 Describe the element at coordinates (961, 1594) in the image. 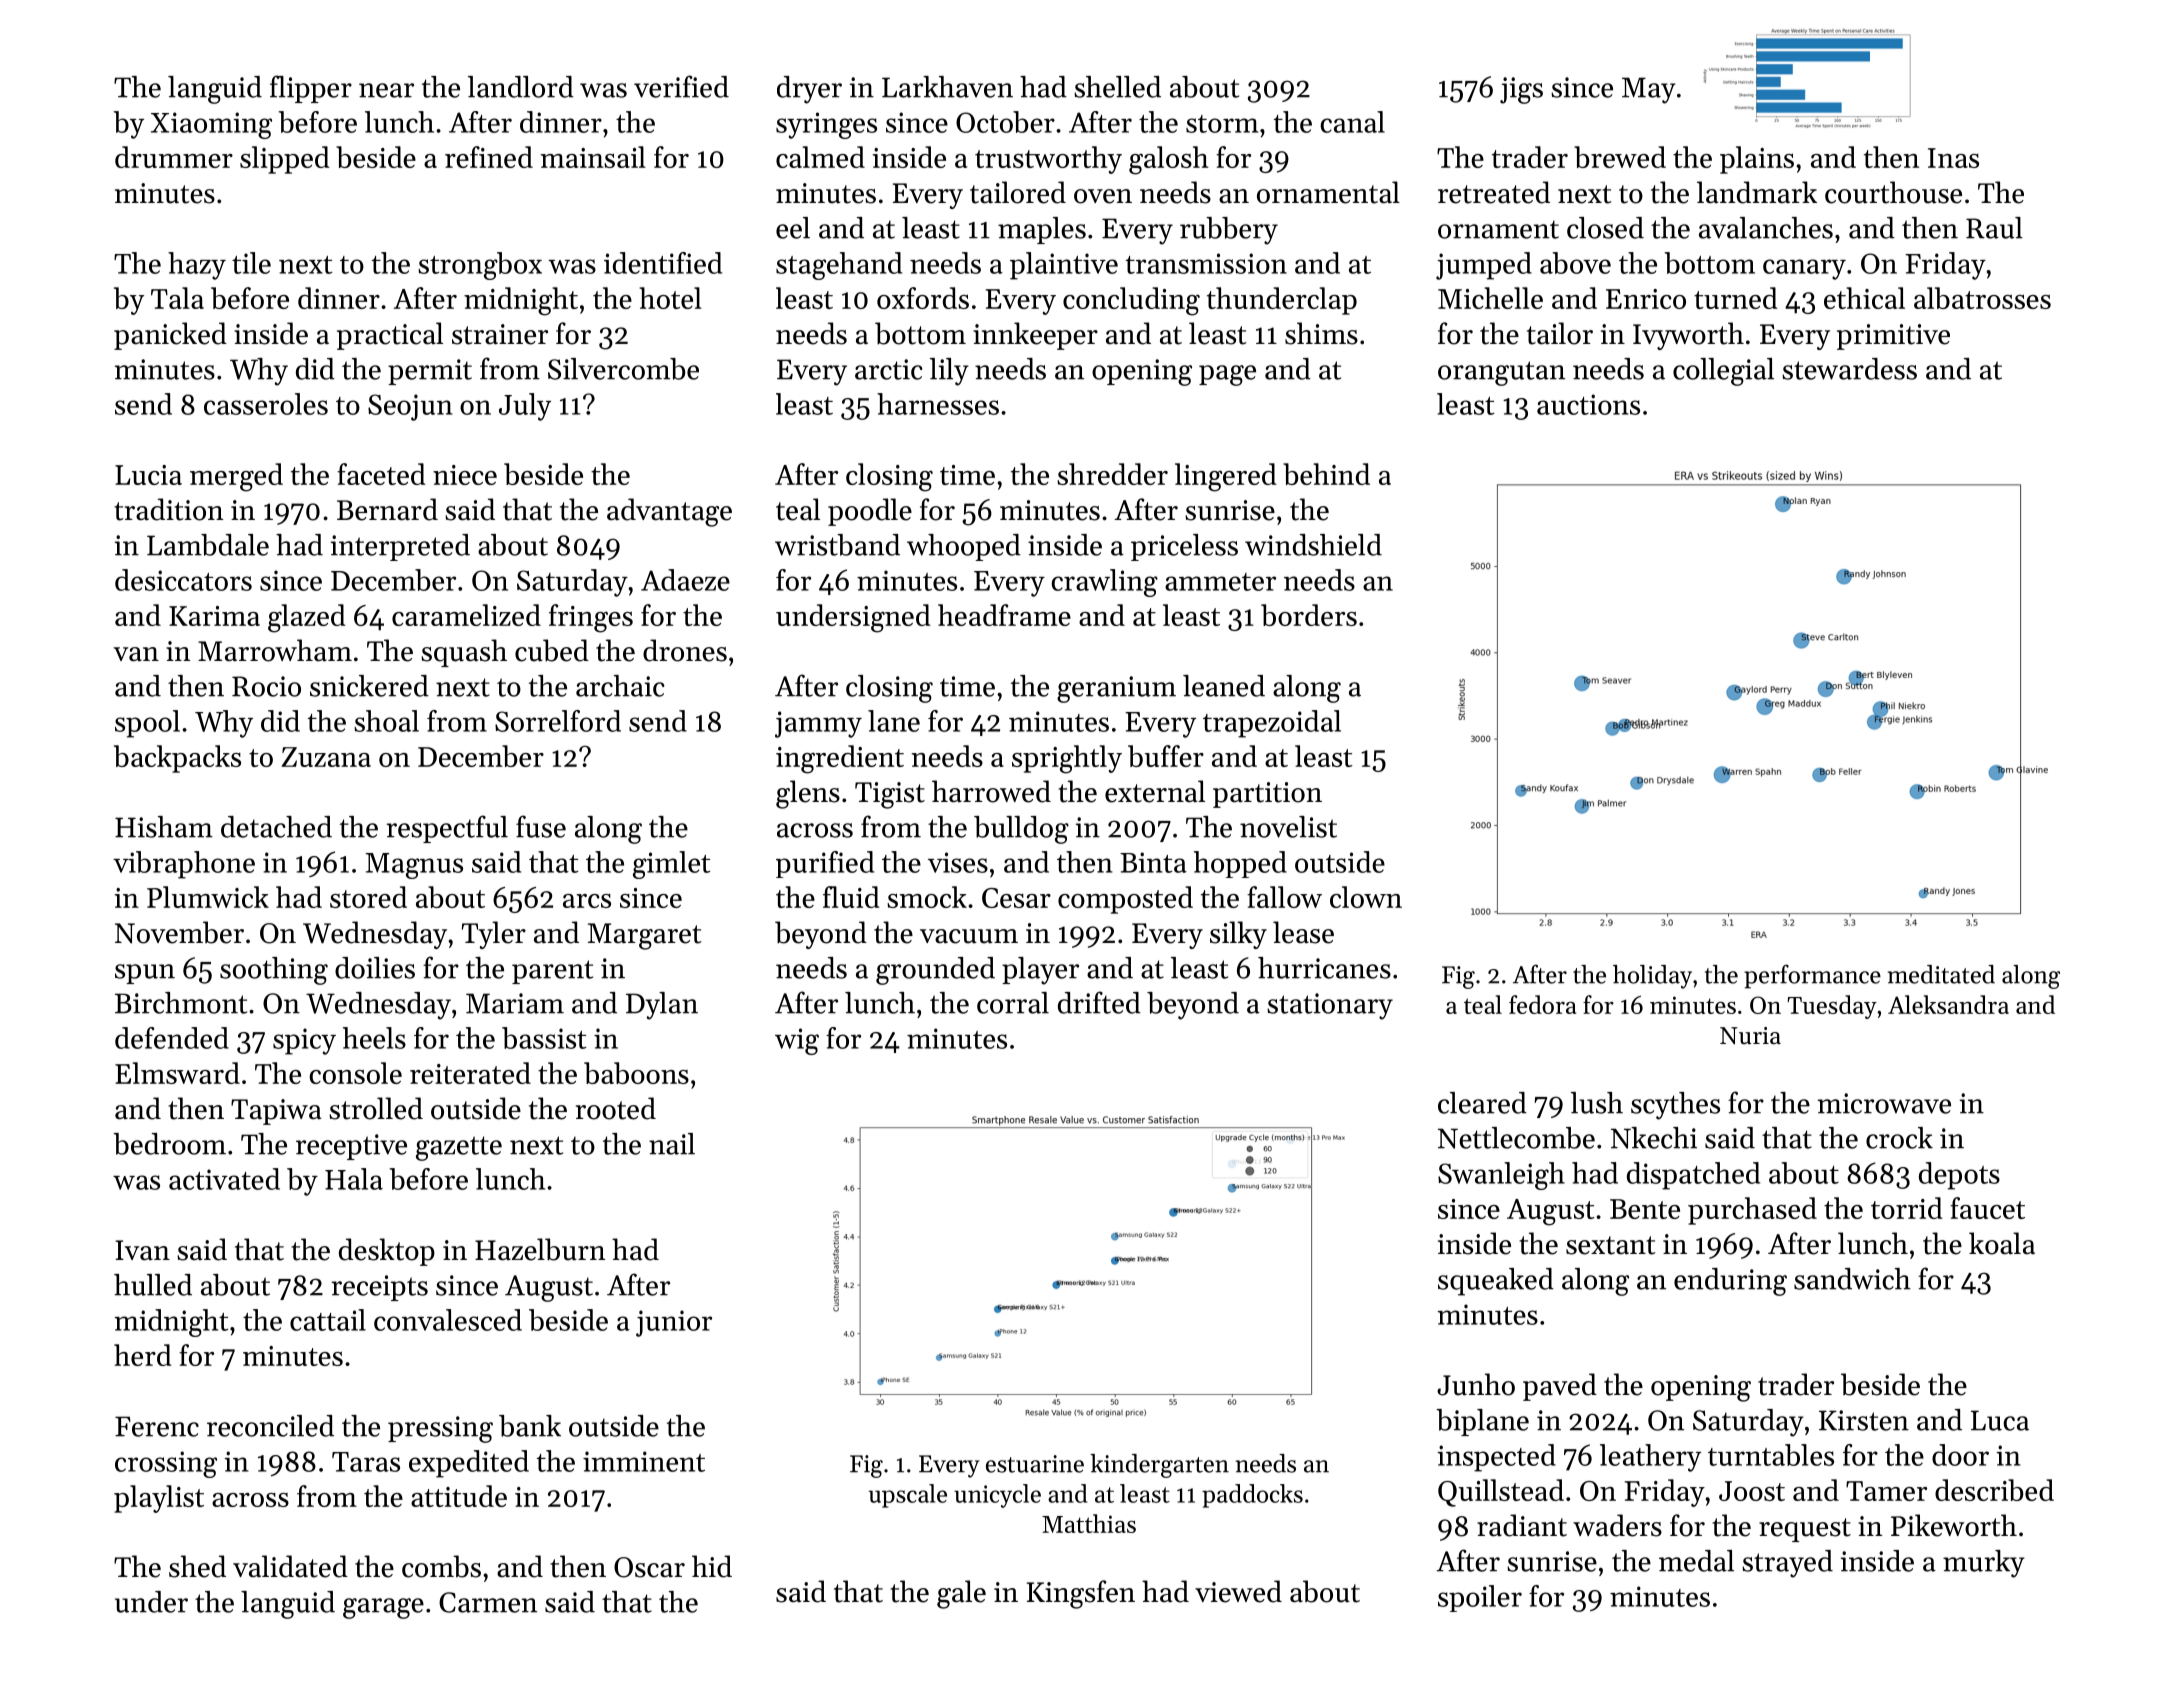

I see `gale` at that location.
